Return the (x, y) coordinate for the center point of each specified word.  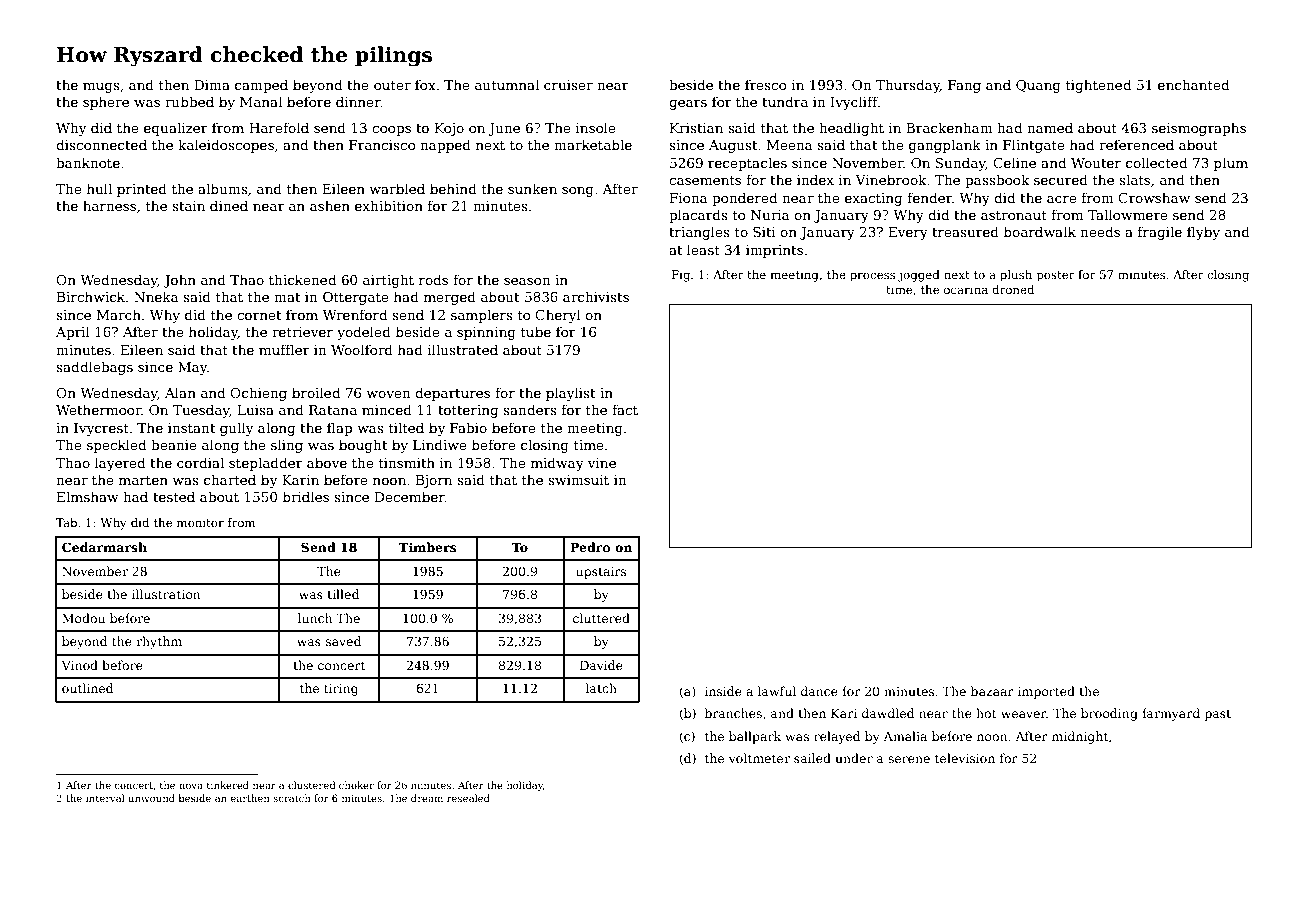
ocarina (966, 289)
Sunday (960, 164)
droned (1013, 289)
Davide (601, 665)
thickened (302, 279)
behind (453, 188)
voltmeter (759, 758)
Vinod (80, 665)
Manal (261, 101)
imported (1046, 692)
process (872, 277)
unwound (151, 798)
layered (120, 464)
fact (625, 409)
